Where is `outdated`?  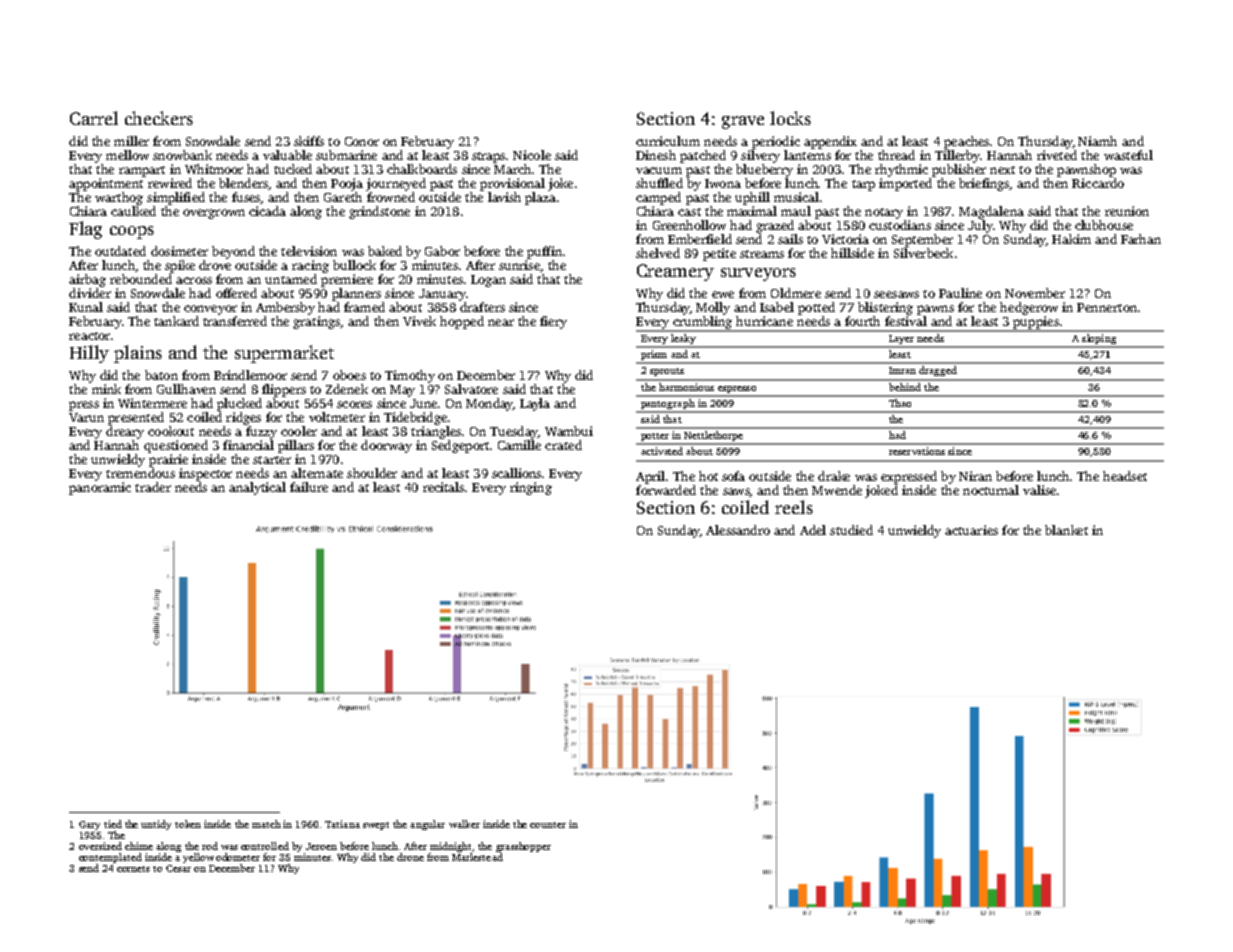 outdated is located at coordinates (120, 251).
